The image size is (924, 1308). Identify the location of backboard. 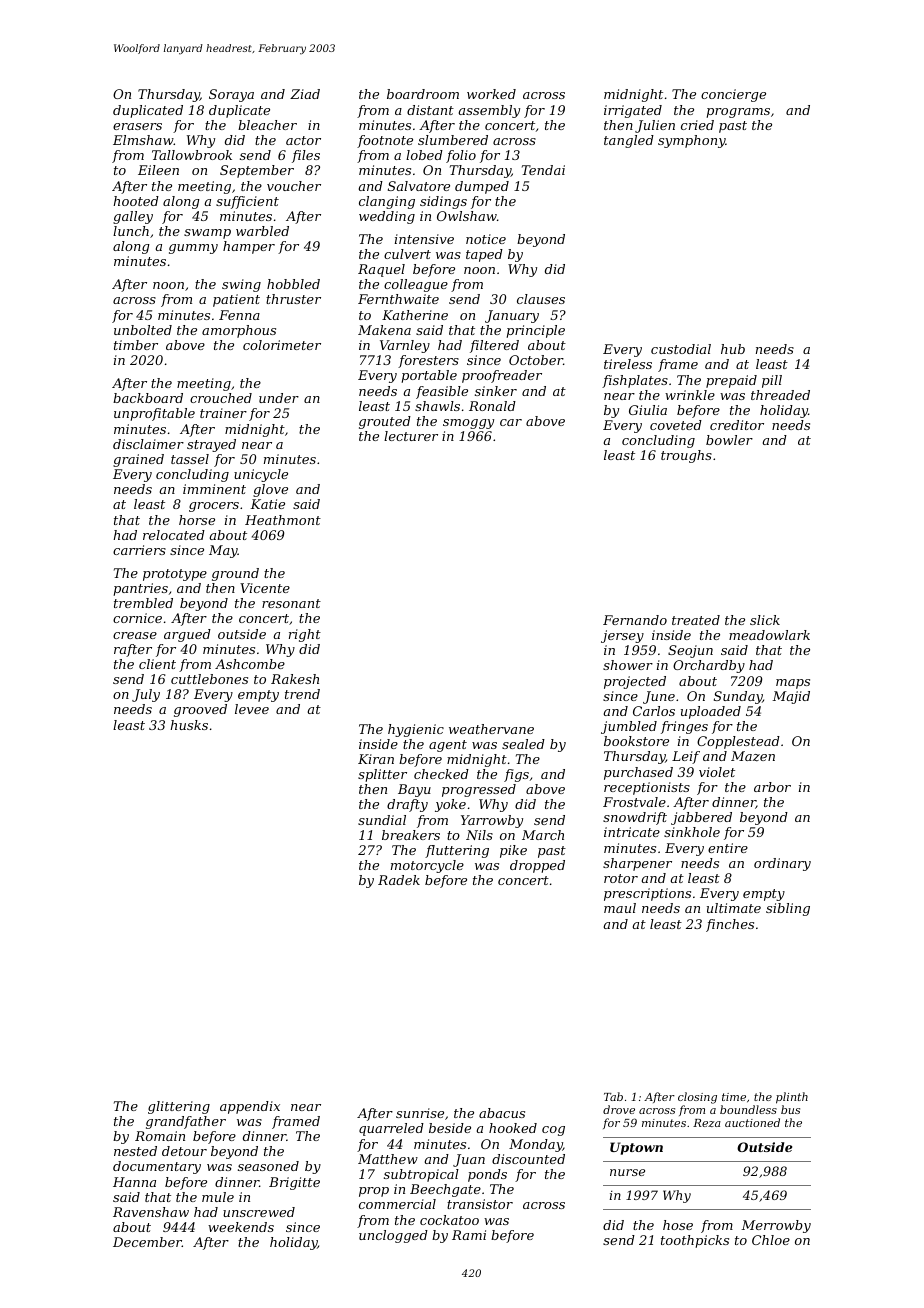
(148, 398).
